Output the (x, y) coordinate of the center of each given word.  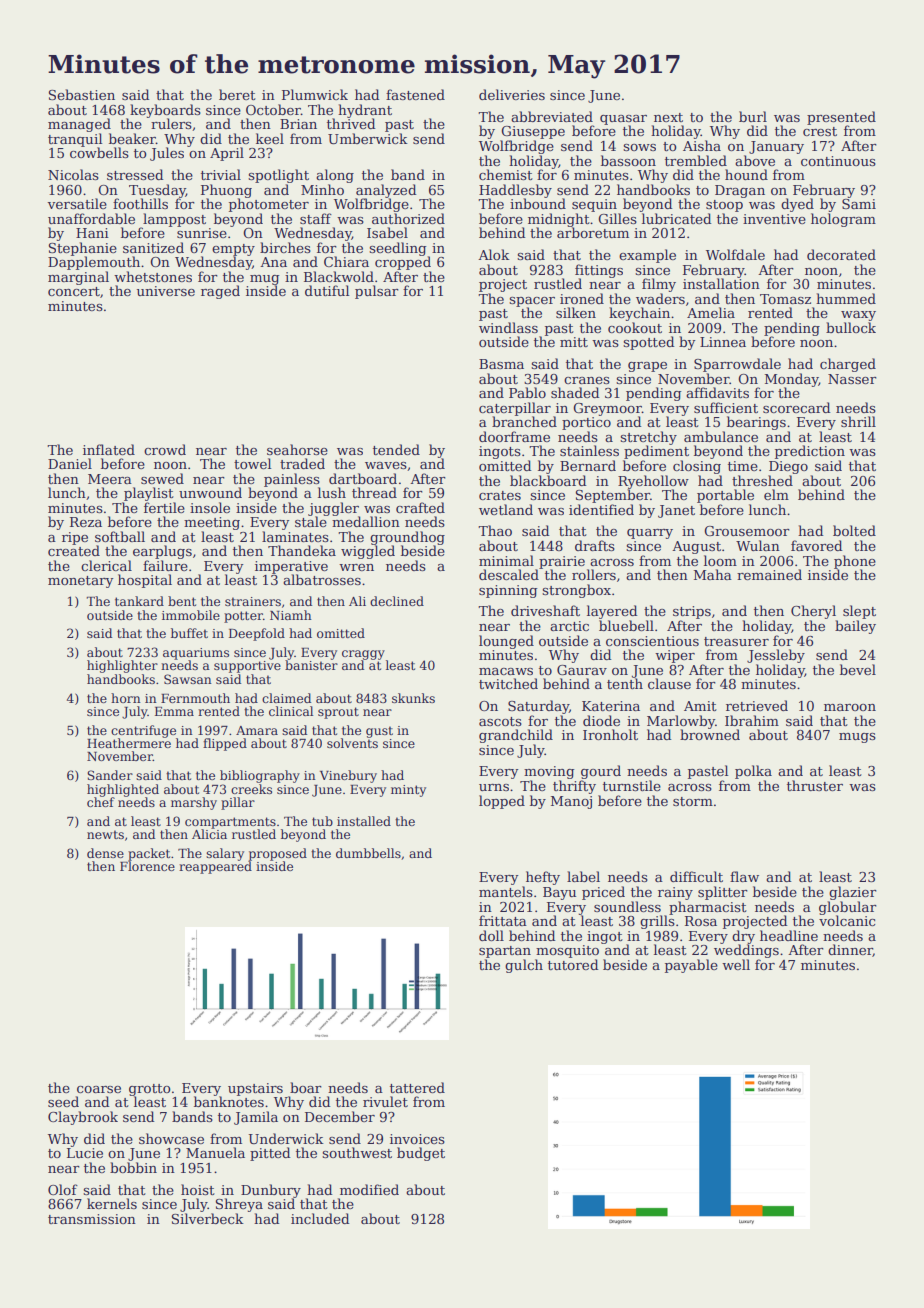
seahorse (297, 449)
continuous (838, 161)
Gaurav (582, 670)
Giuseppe (533, 132)
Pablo (527, 392)
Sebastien (82, 94)
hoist (198, 1189)
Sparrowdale (737, 365)
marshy (194, 803)
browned (710, 734)
